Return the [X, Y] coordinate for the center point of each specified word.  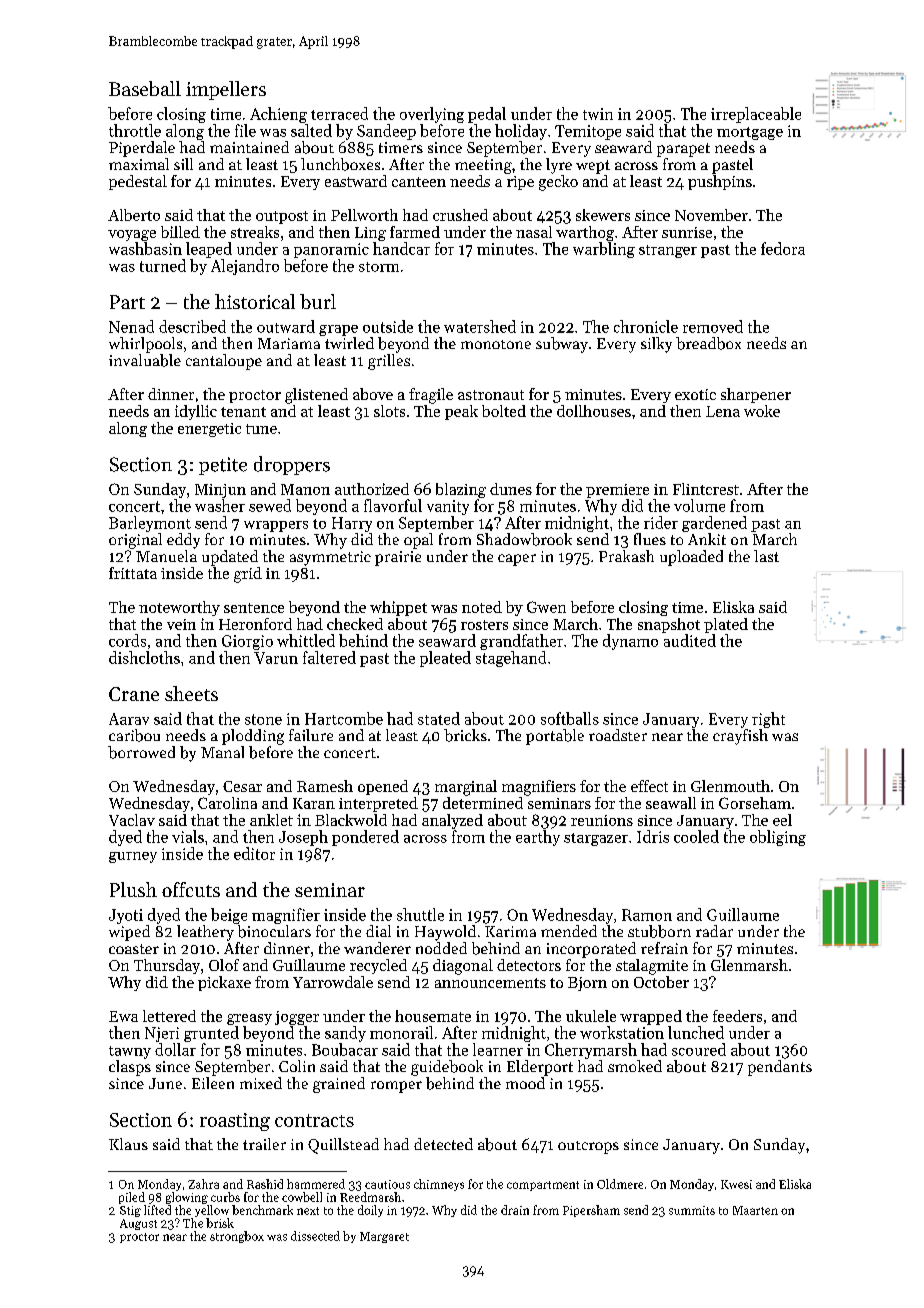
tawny [130, 1052]
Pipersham [591, 1211]
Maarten [755, 1210]
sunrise [687, 232]
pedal [487, 115]
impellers [226, 90]
